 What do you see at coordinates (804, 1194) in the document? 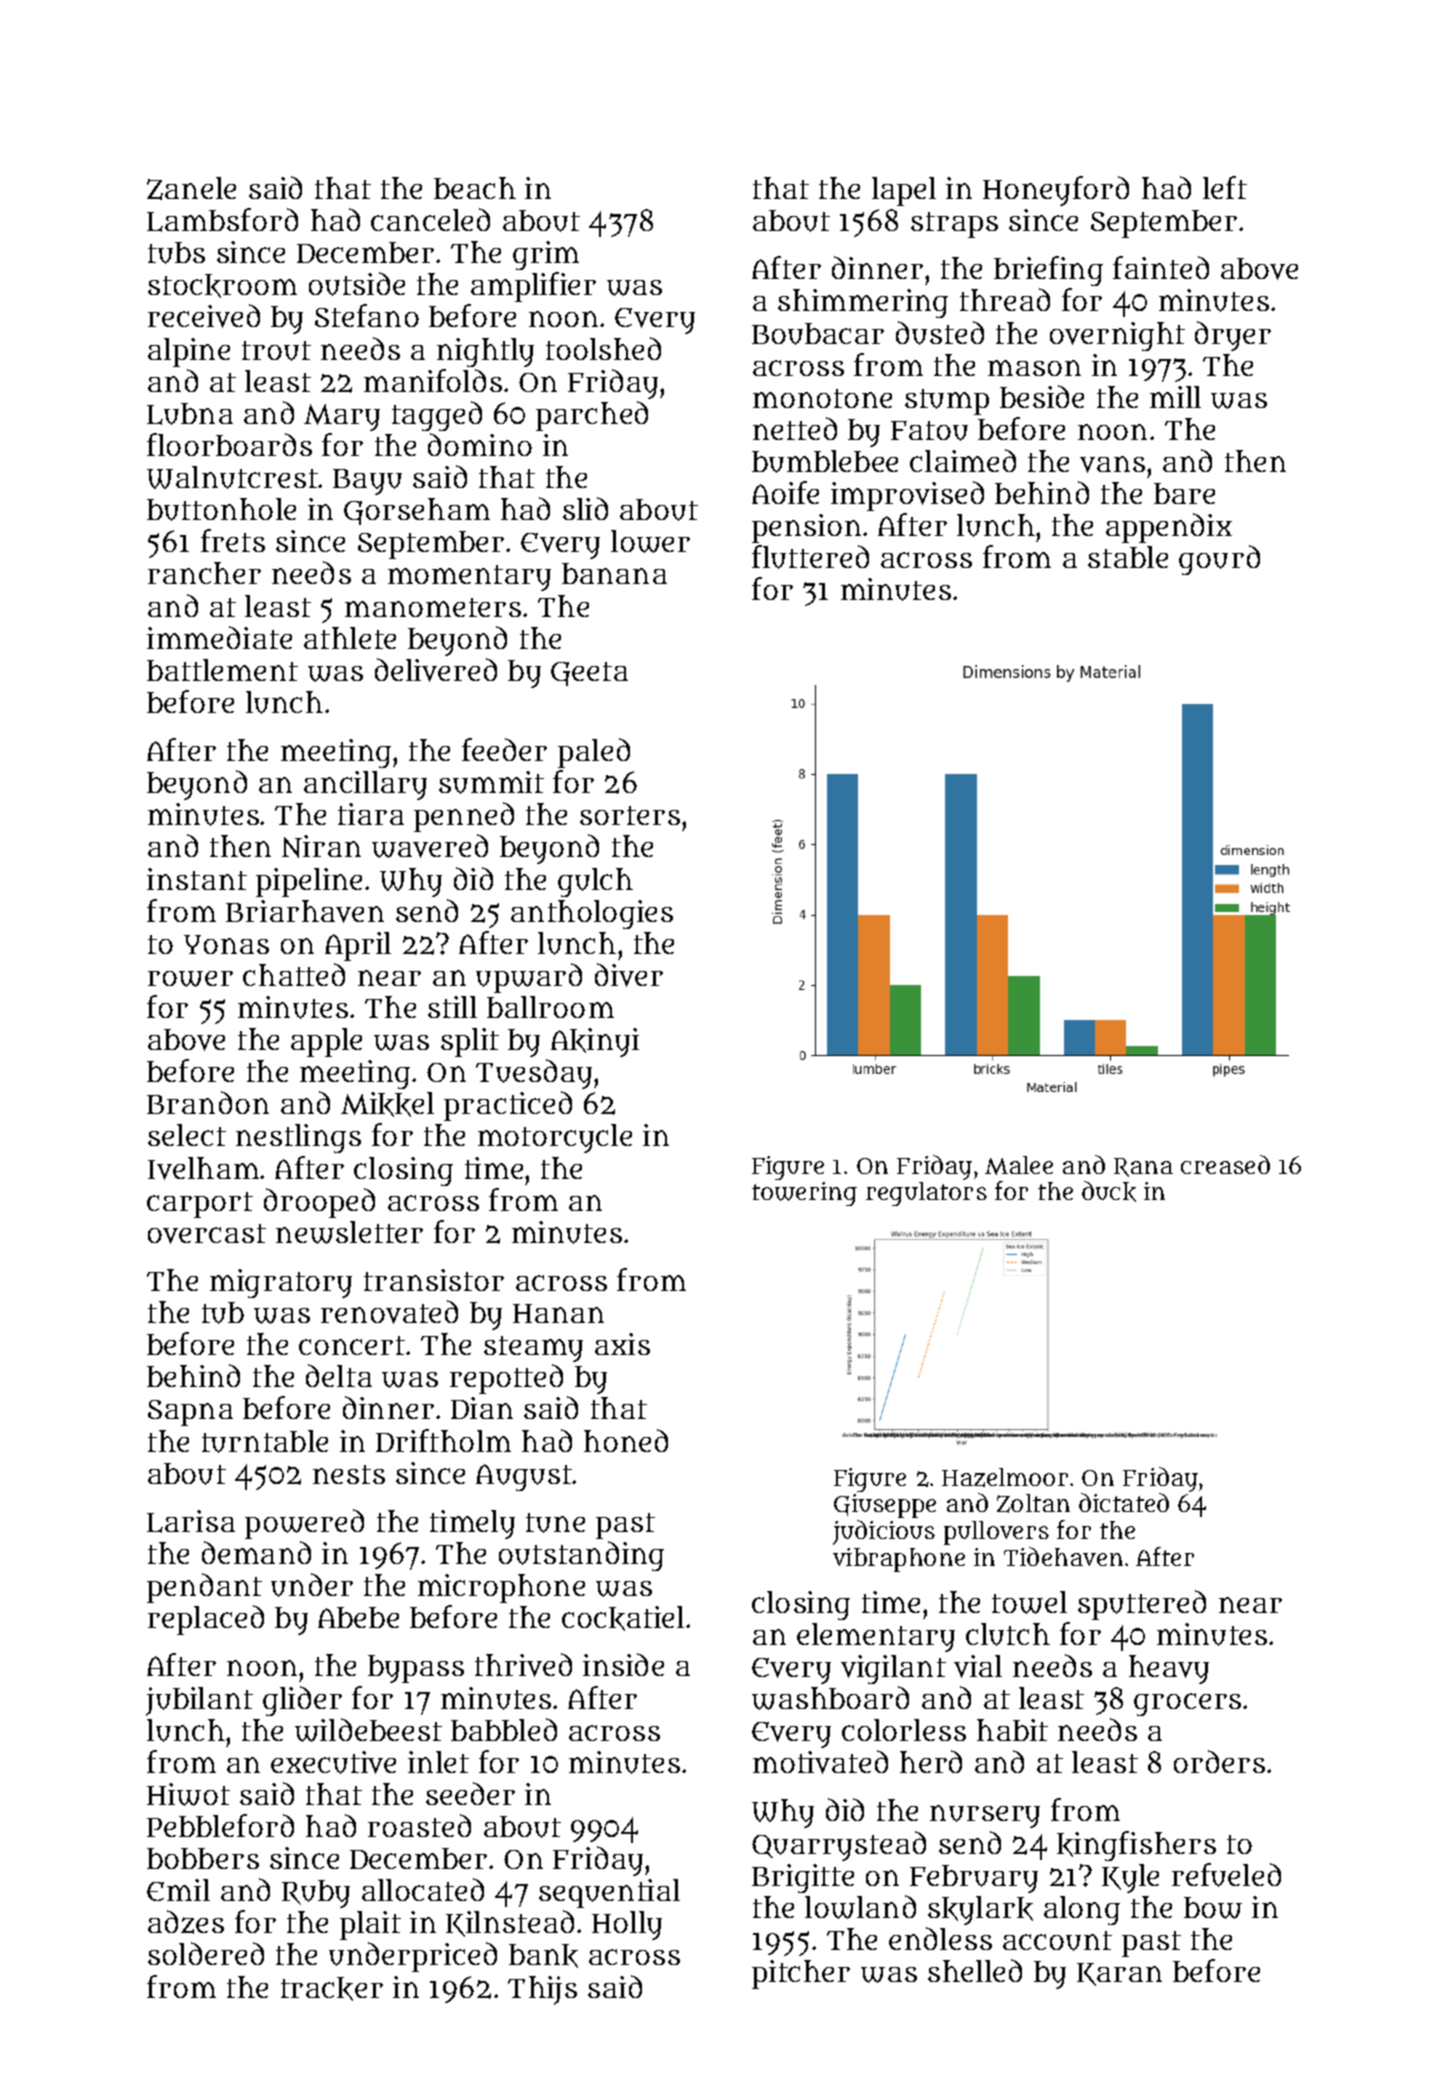
I see `towering` at bounding box center [804, 1194].
